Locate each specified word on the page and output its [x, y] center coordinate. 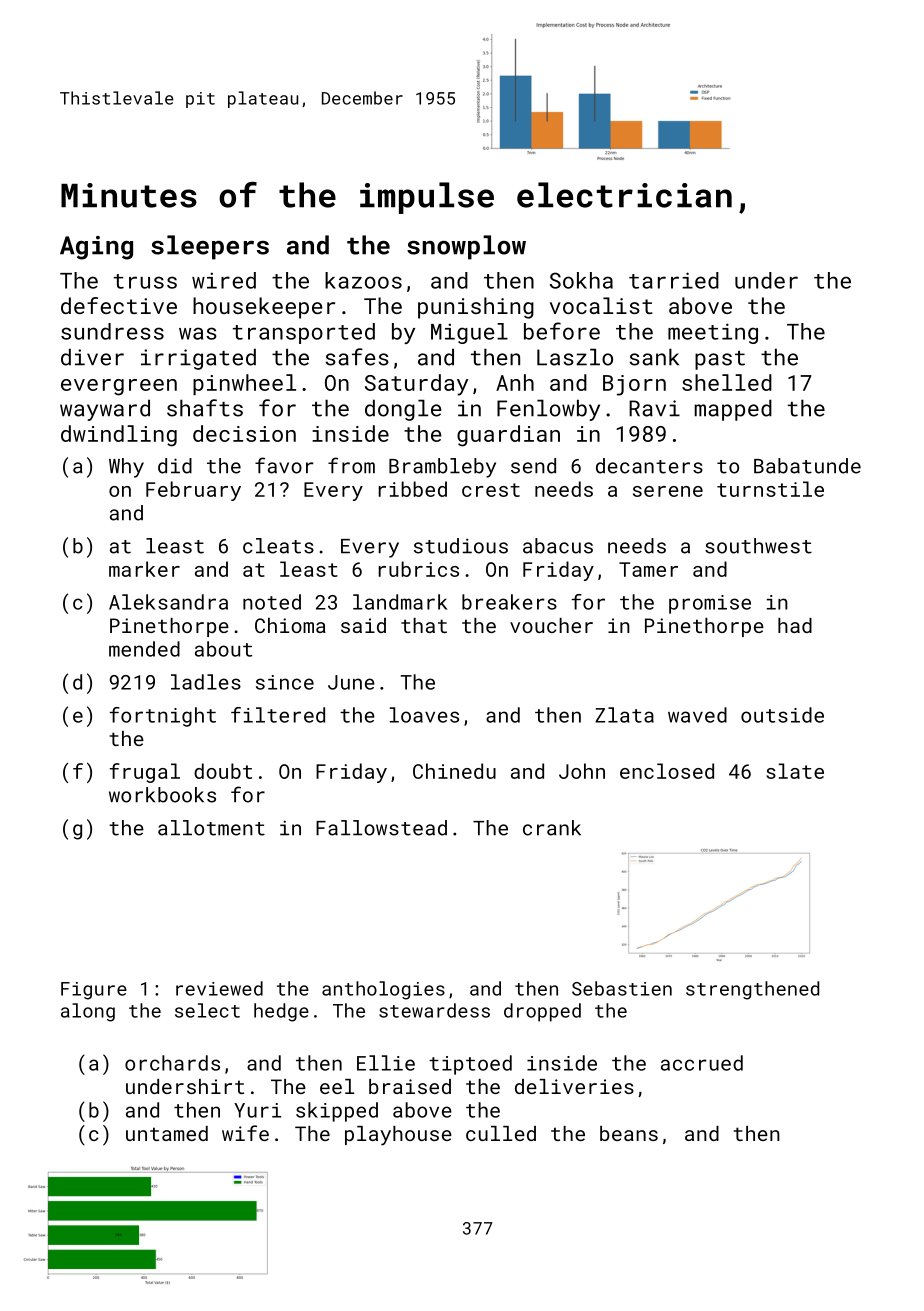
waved [697, 715]
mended [144, 649]
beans [629, 1133]
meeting [713, 333]
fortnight [163, 717]
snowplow [466, 247]
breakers [509, 602]
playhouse [398, 1136]
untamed [167, 1133]
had [795, 625]
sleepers [210, 247]
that [424, 625]
